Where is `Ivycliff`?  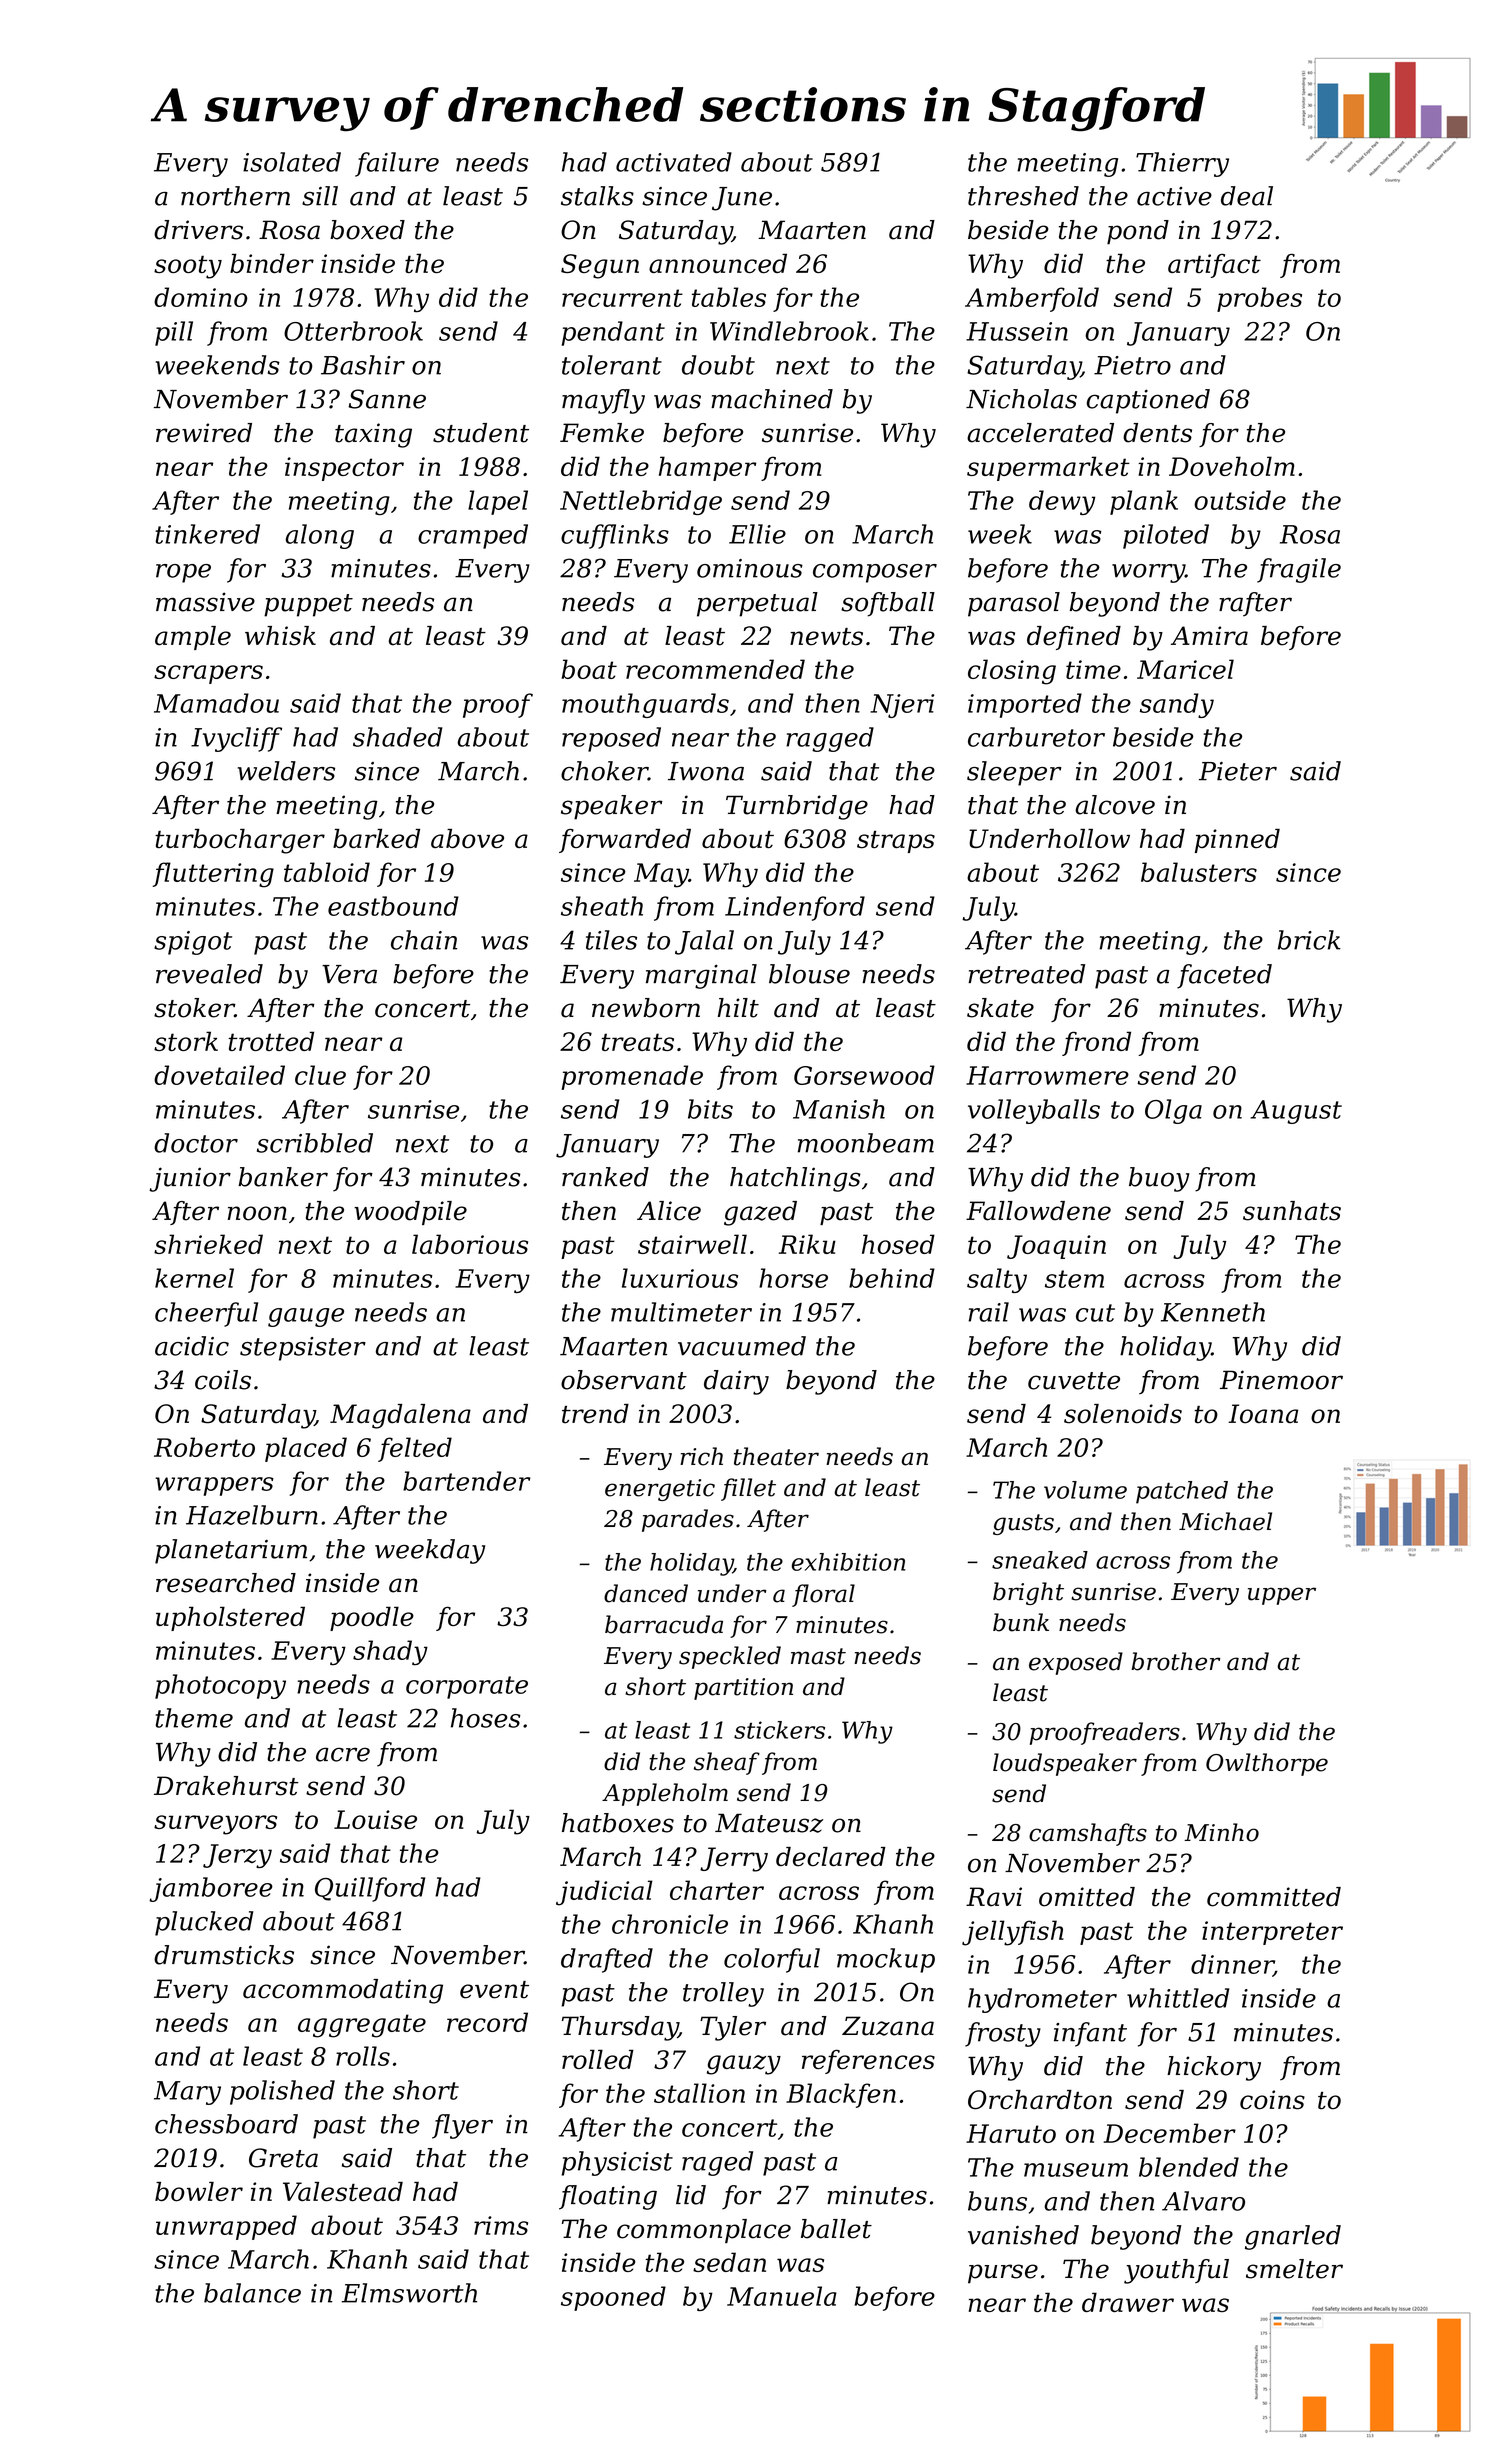 Ivycliff is located at coordinates (236, 739).
